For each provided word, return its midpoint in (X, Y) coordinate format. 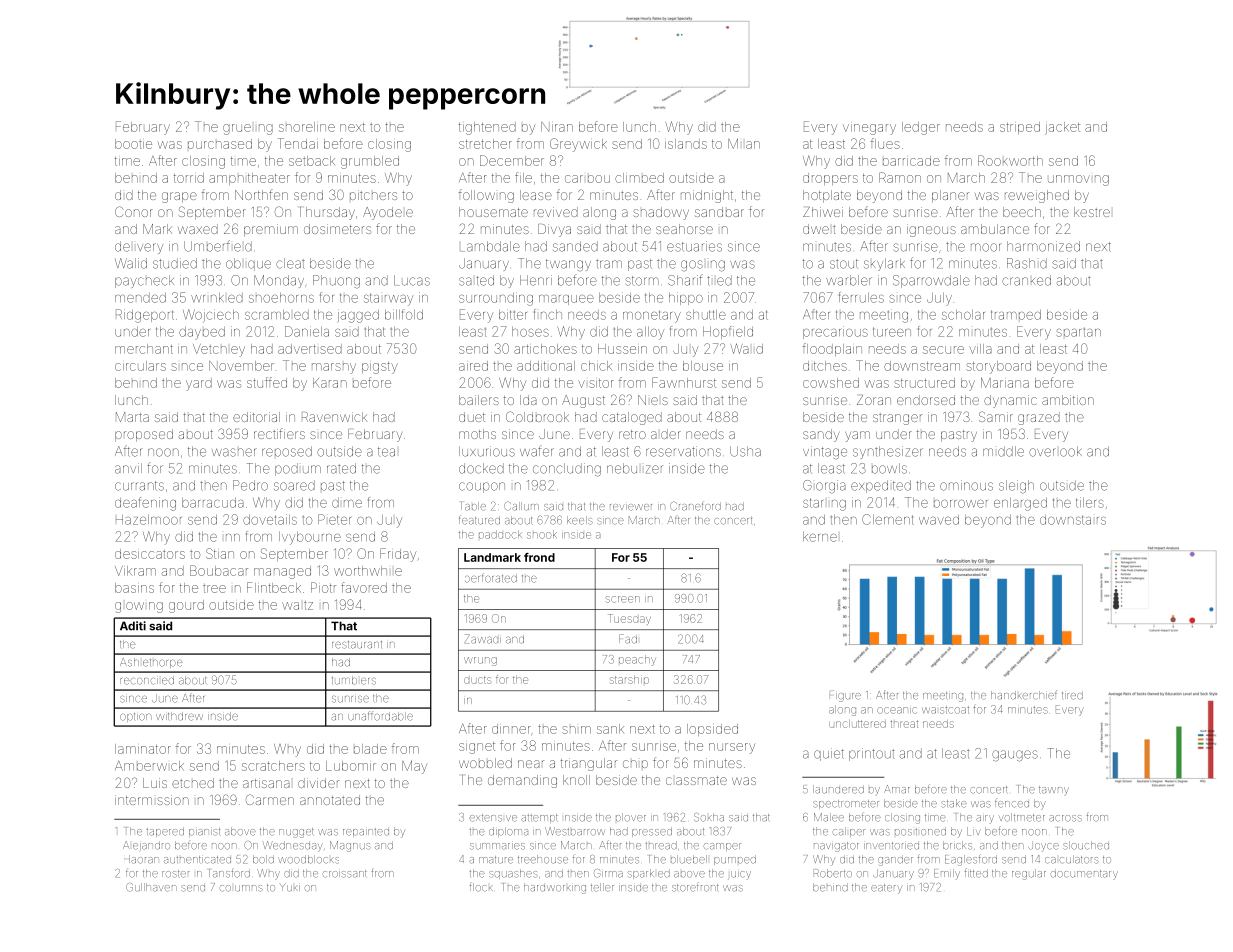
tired (1072, 695)
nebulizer (635, 468)
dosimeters (337, 229)
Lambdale (490, 246)
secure (943, 350)
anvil (128, 468)
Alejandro (146, 846)
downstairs (1073, 520)
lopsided (712, 730)
